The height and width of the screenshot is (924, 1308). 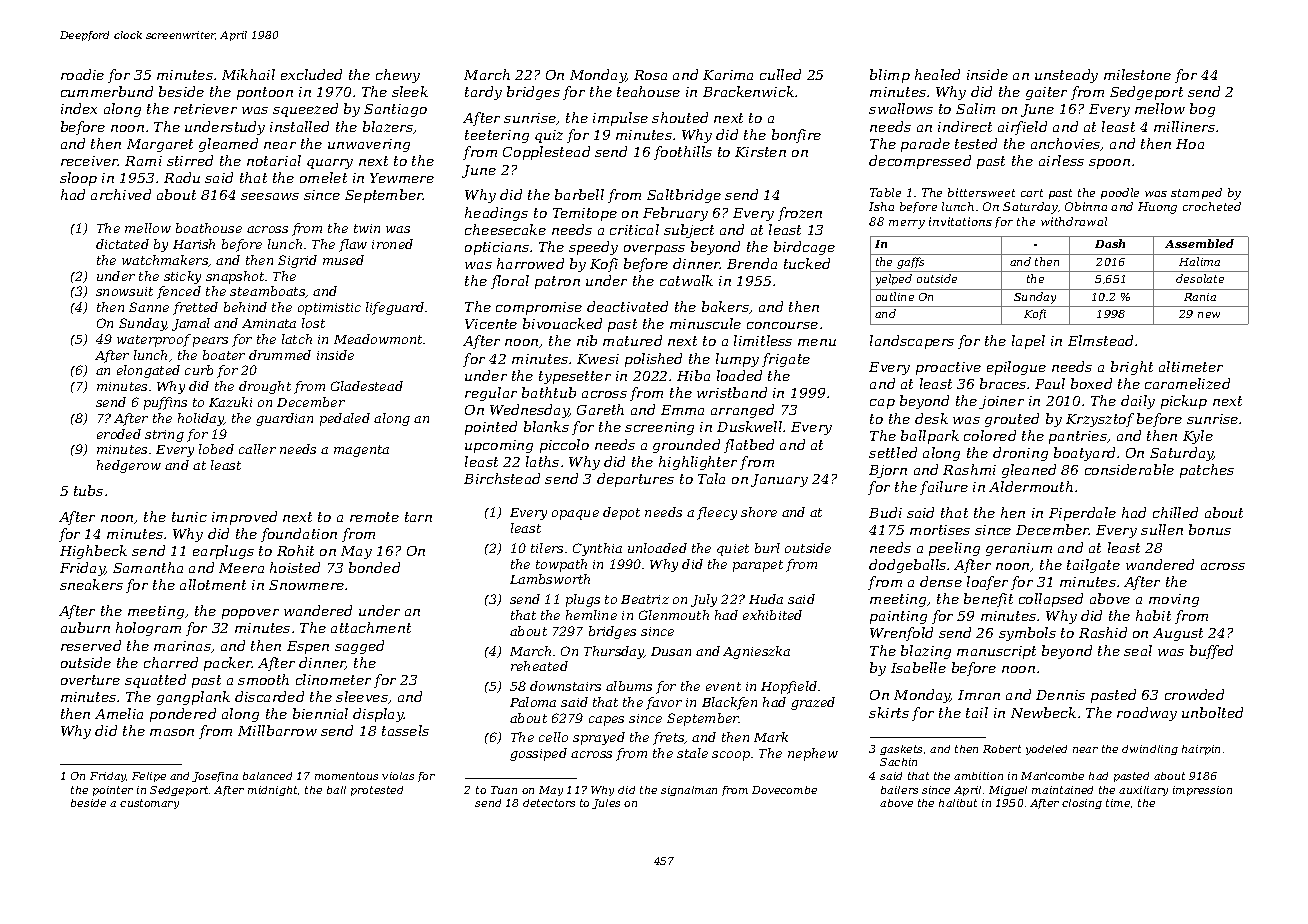 I want to click on lapel, so click(x=1028, y=342).
